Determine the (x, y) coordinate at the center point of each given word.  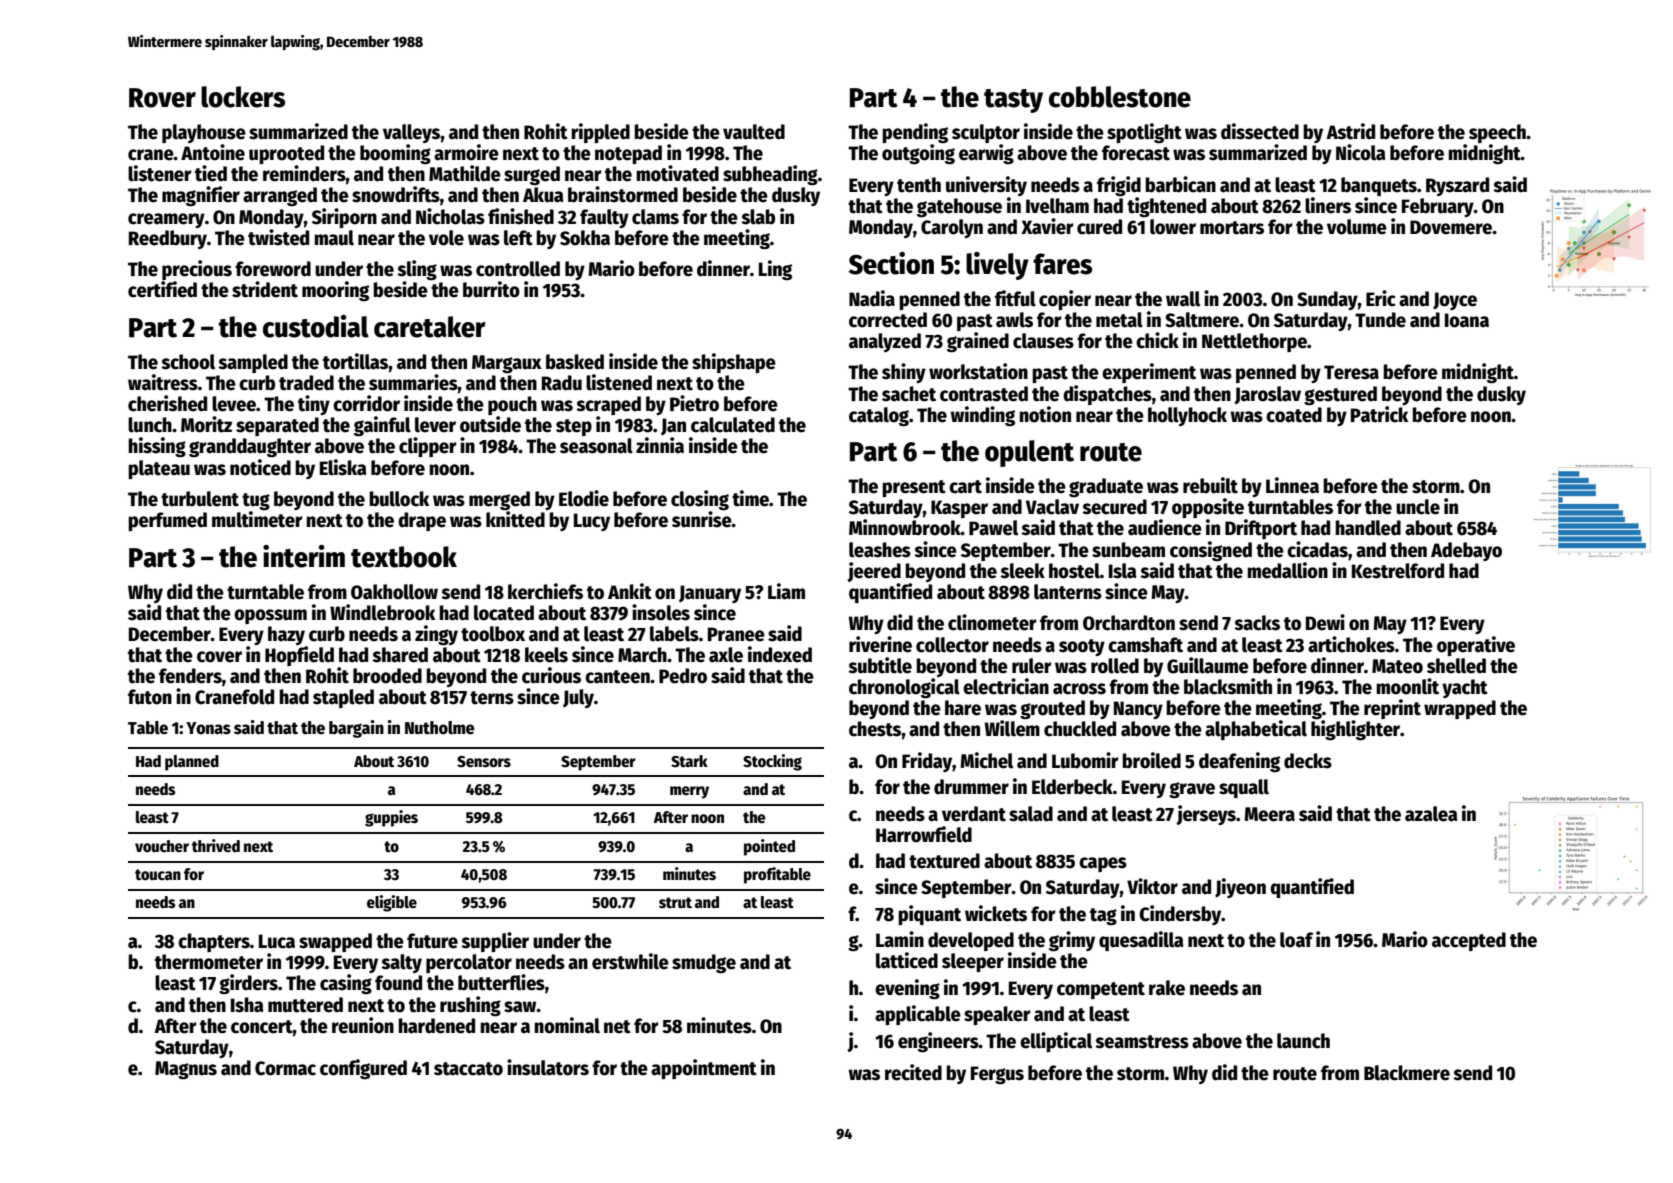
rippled (600, 133)
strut (675, 902)
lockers (243, 97)
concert (262, 1027)
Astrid (1350, 131)
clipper (428, 447)
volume (1357, 227)
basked (575, 362)
